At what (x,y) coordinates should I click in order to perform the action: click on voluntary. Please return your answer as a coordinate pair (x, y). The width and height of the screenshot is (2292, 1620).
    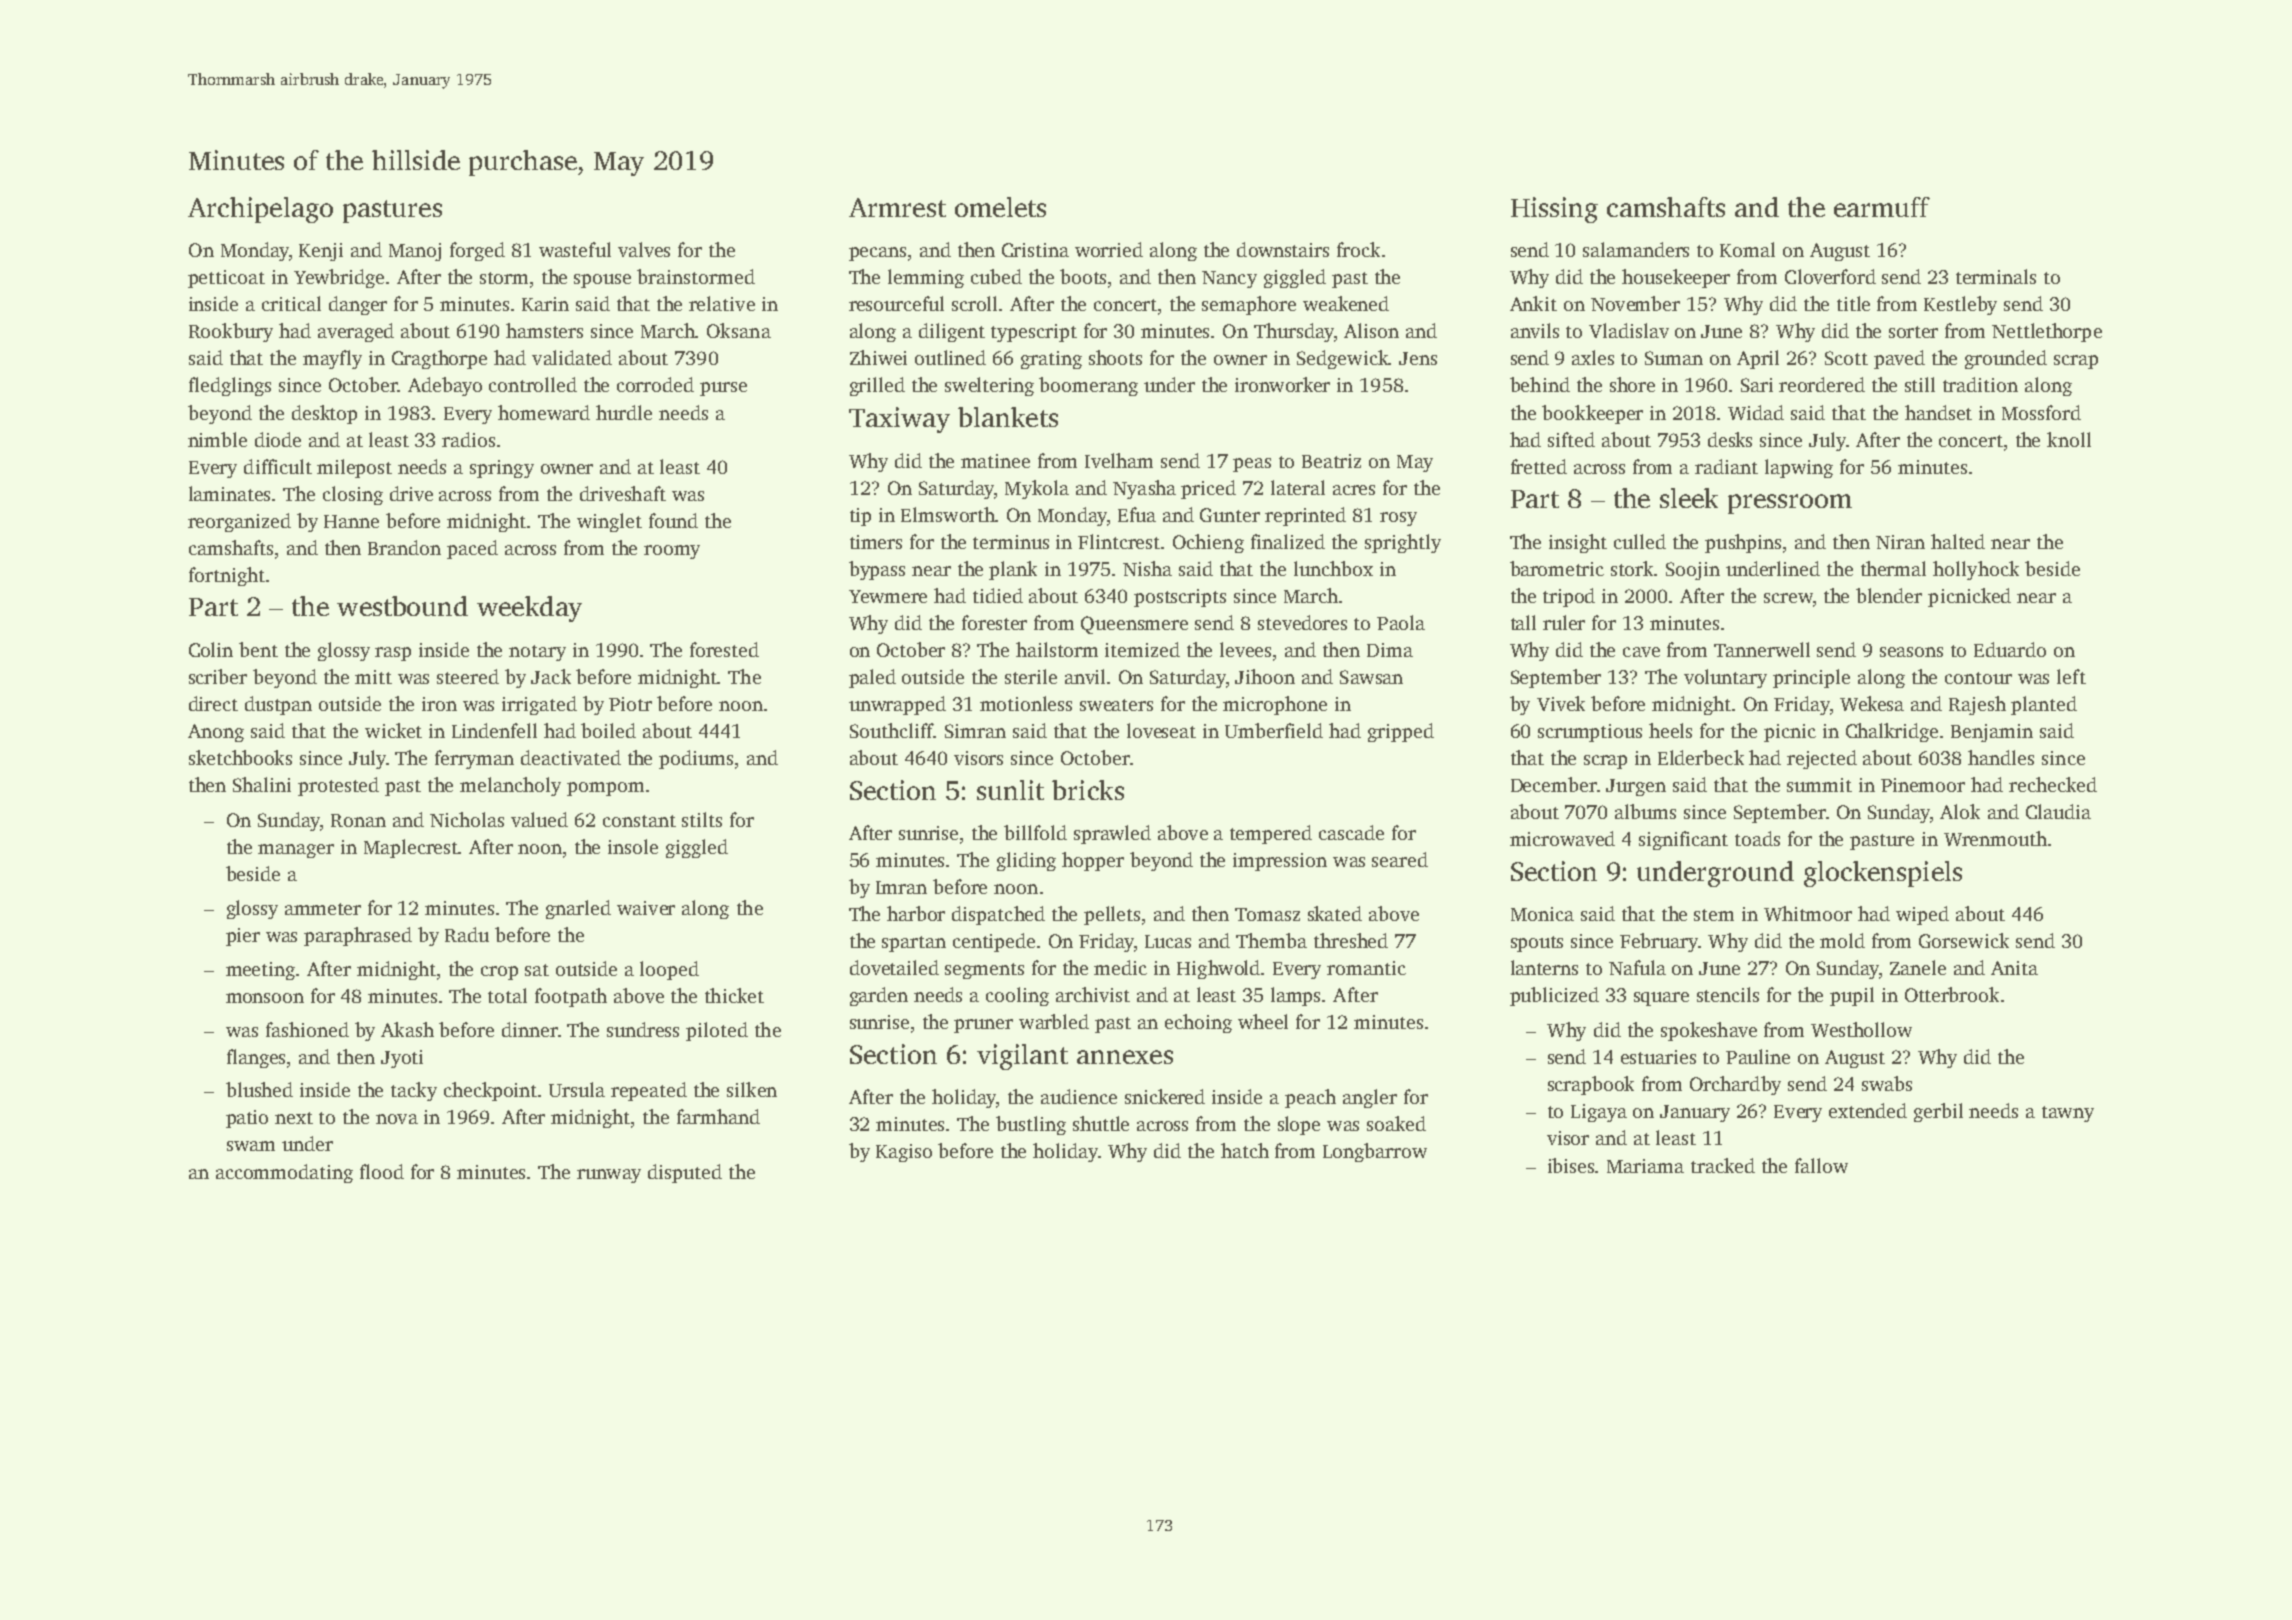
    Looking at the image, I should click on (1725, 678).
